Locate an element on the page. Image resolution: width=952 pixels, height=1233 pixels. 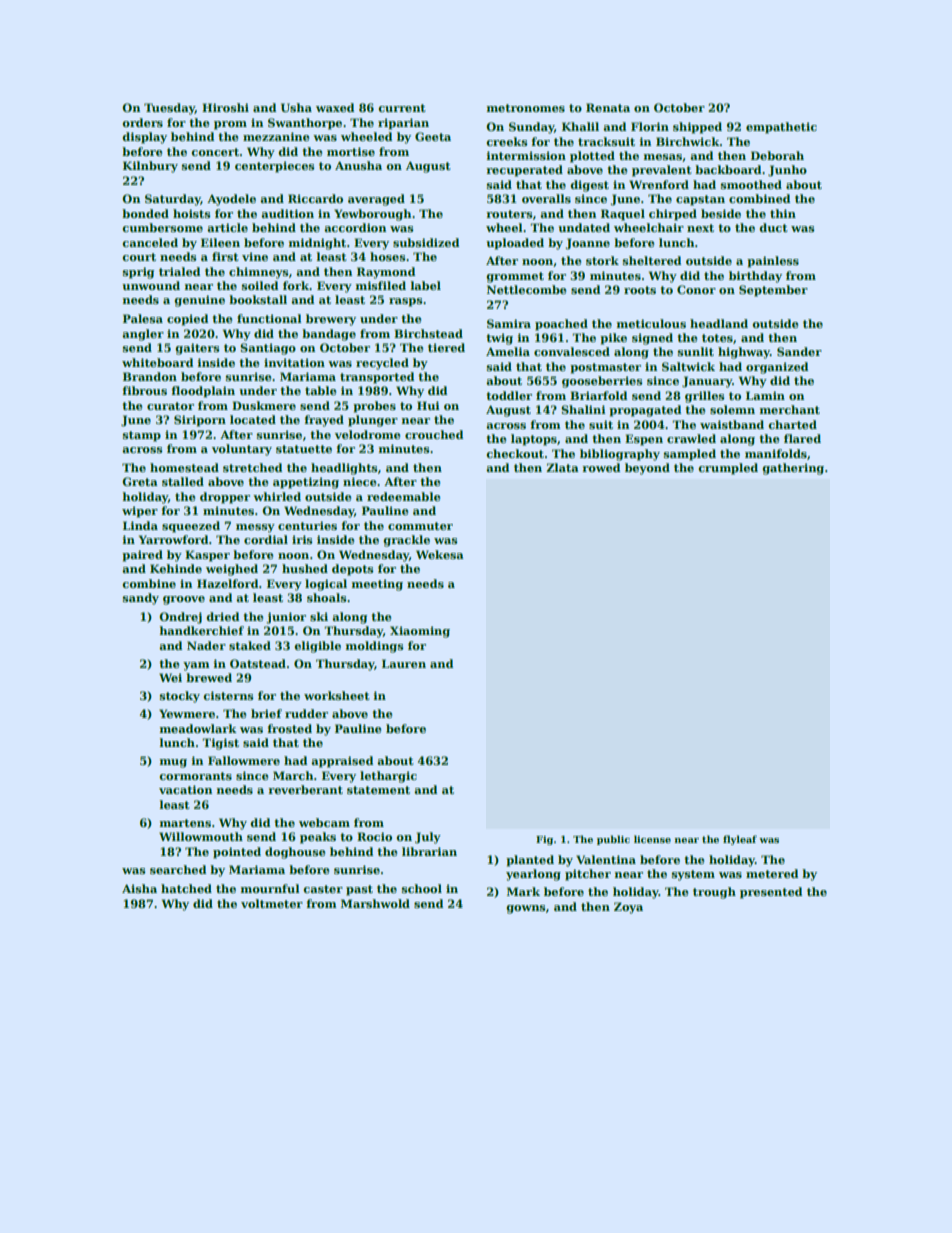
voltmeter is located at coordinates (272, 903).
